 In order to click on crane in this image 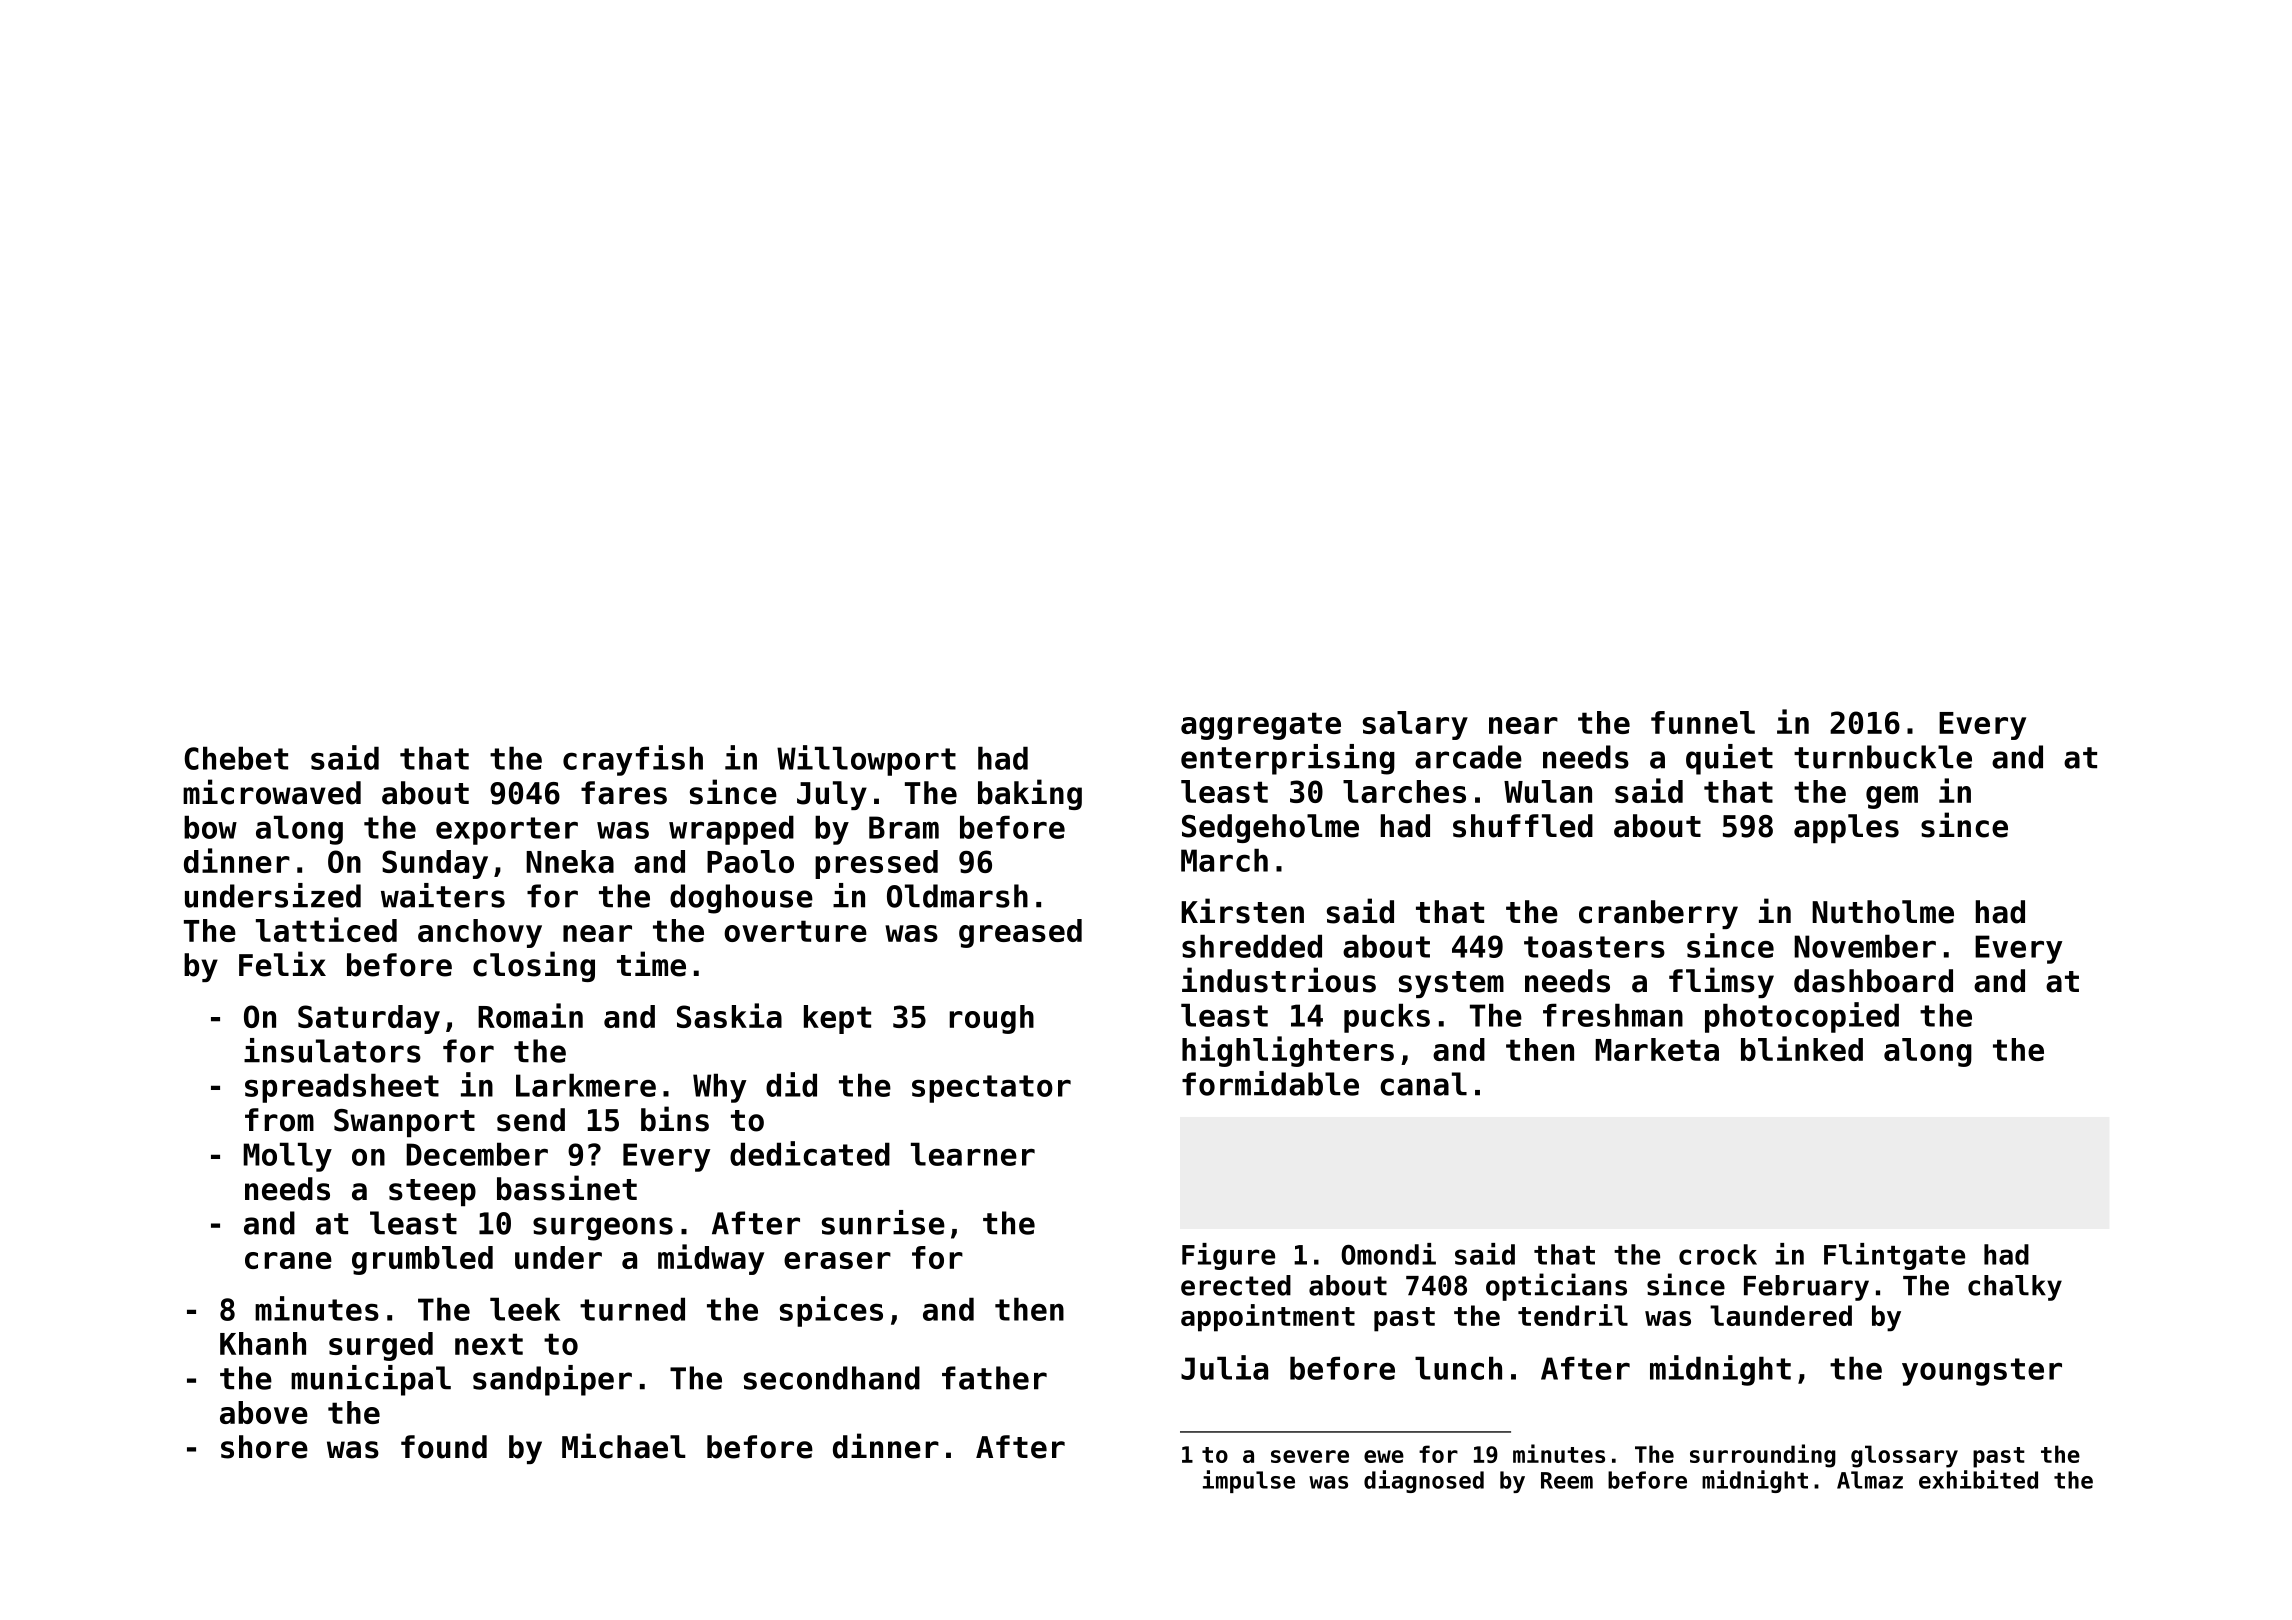, I will do `click(288, 1260)`.
